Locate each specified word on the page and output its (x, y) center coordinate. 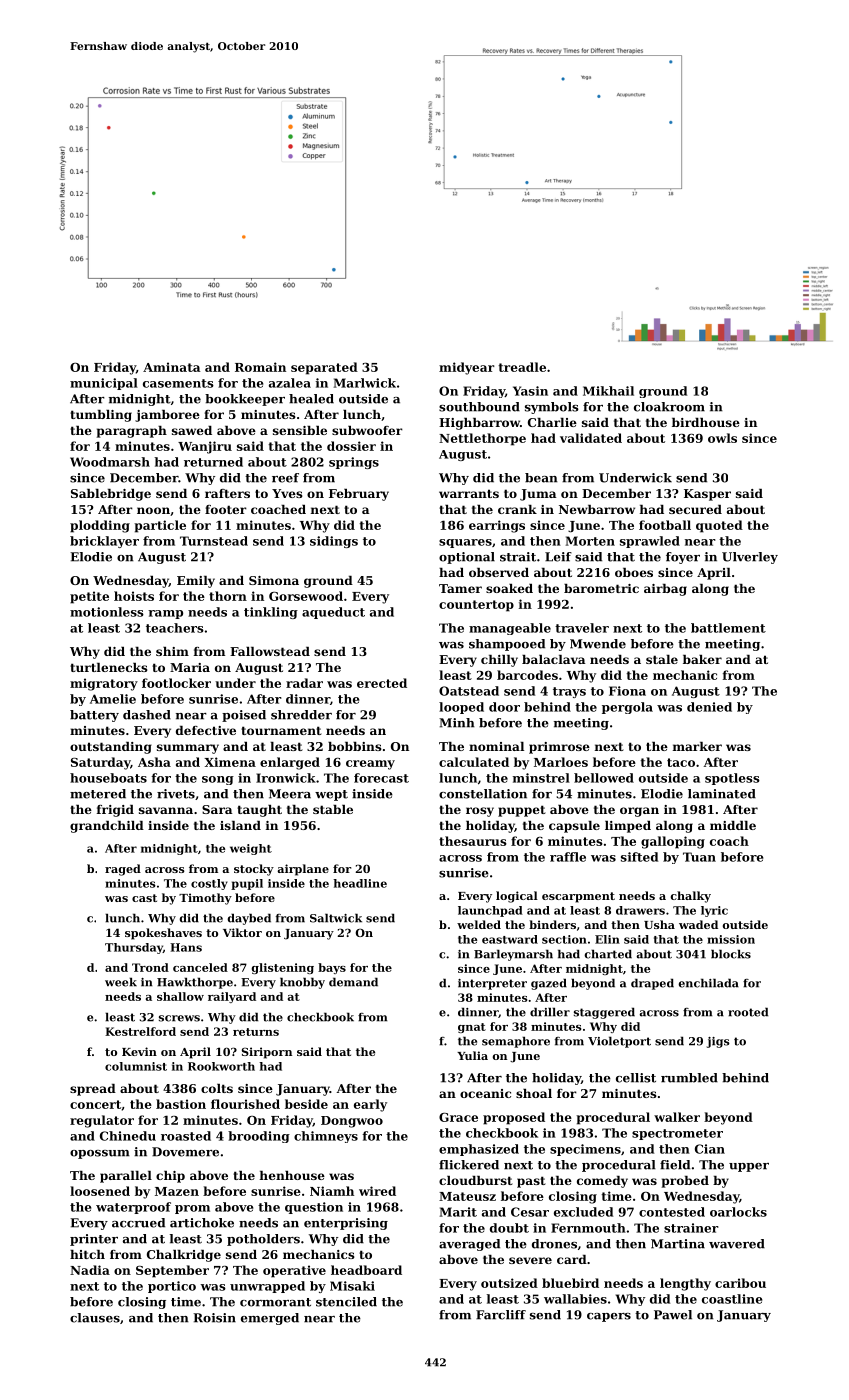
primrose (559, 748)
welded (479, 924)
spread (93, 1090)
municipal (104, 384)
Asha (154, 762)
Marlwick (365, 383)
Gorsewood (306, 596)
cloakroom (669, 407)
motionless (107, 612)
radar (304, 683)
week (121, 982)
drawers (640, 910)
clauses (95, 1318)
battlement (728, 628)
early (370, 1105)
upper (749, 1167)
